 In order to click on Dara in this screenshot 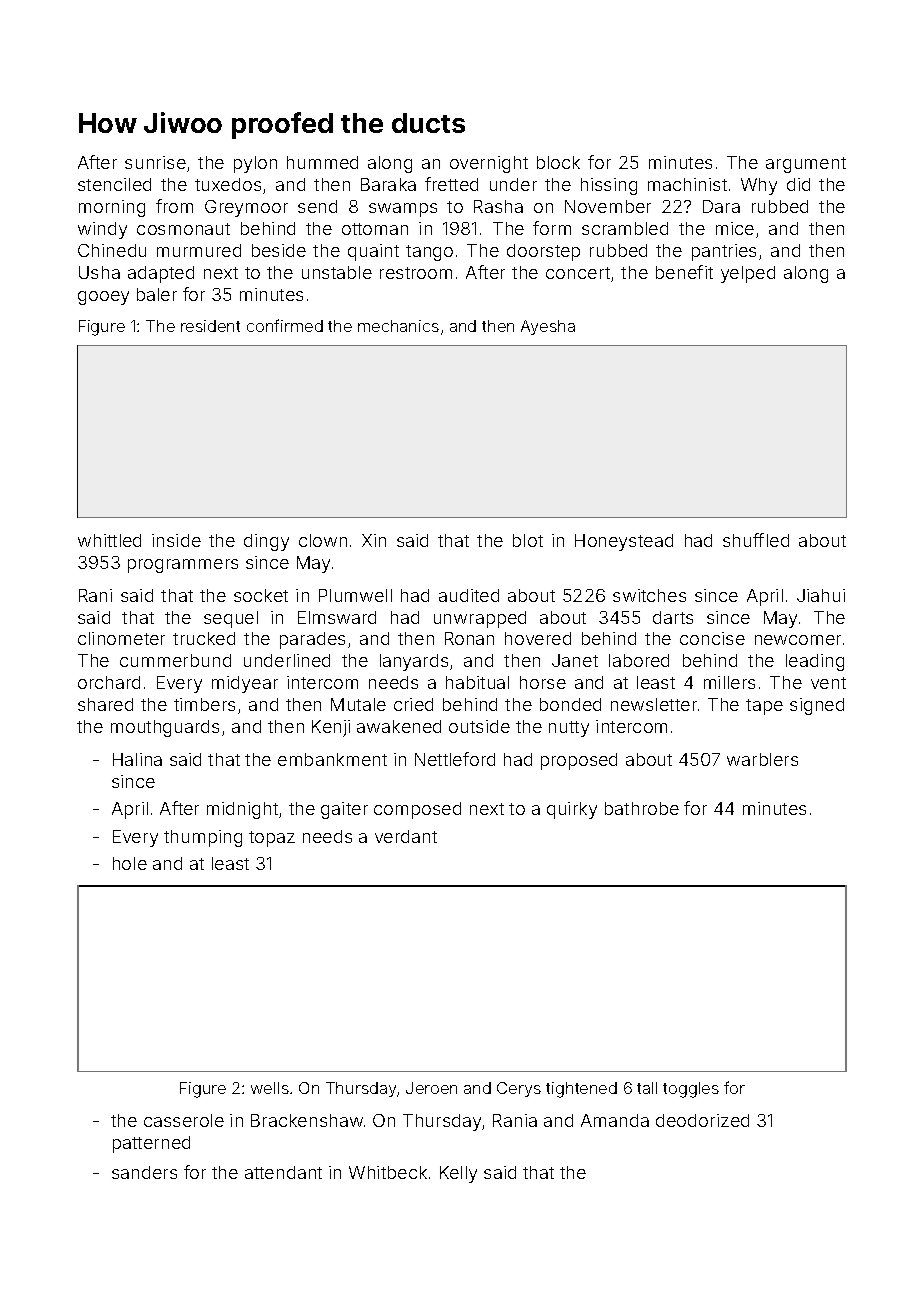, I will do `click(721, 206)`.
